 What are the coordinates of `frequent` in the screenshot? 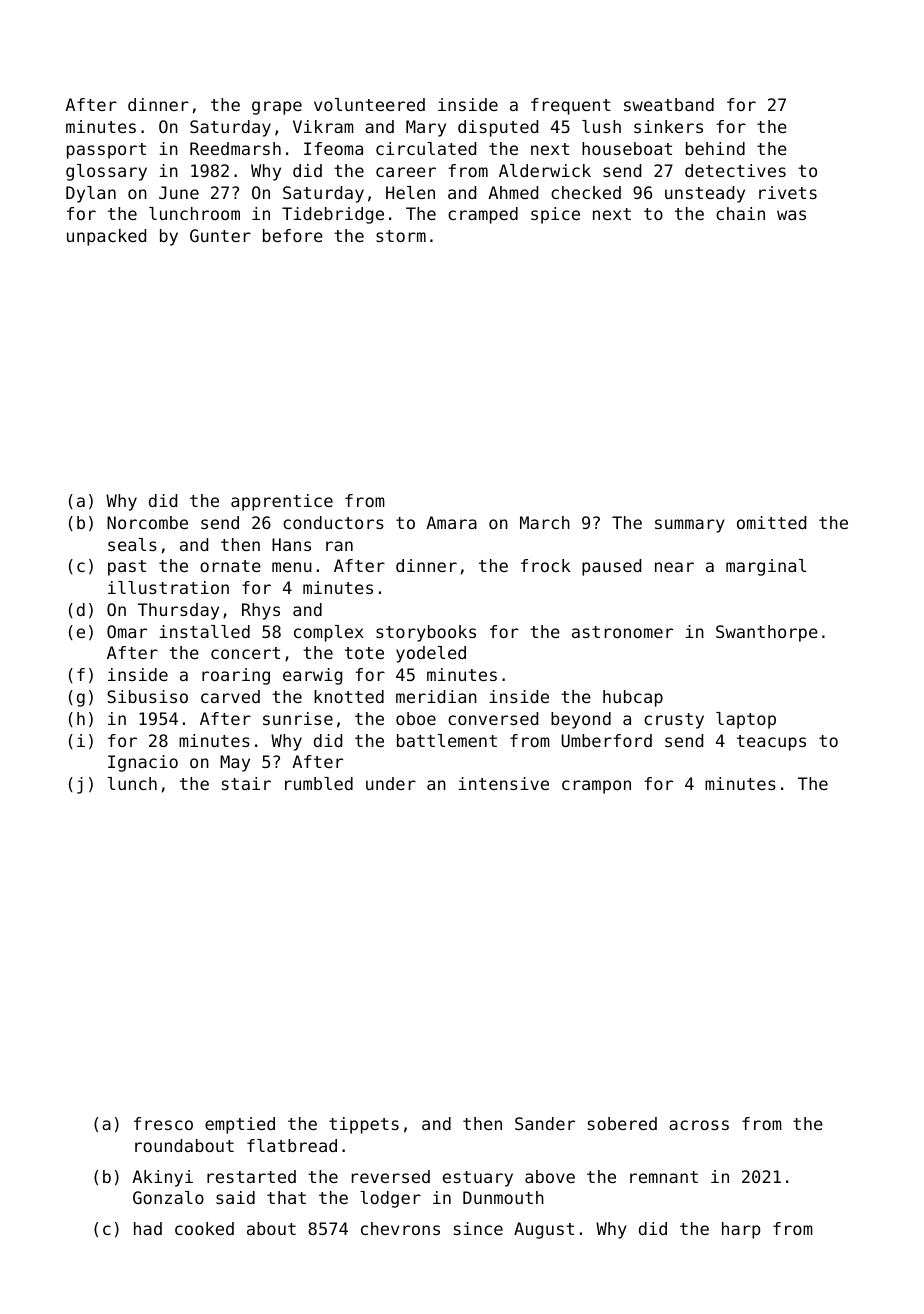 It's located at (571, 106).
